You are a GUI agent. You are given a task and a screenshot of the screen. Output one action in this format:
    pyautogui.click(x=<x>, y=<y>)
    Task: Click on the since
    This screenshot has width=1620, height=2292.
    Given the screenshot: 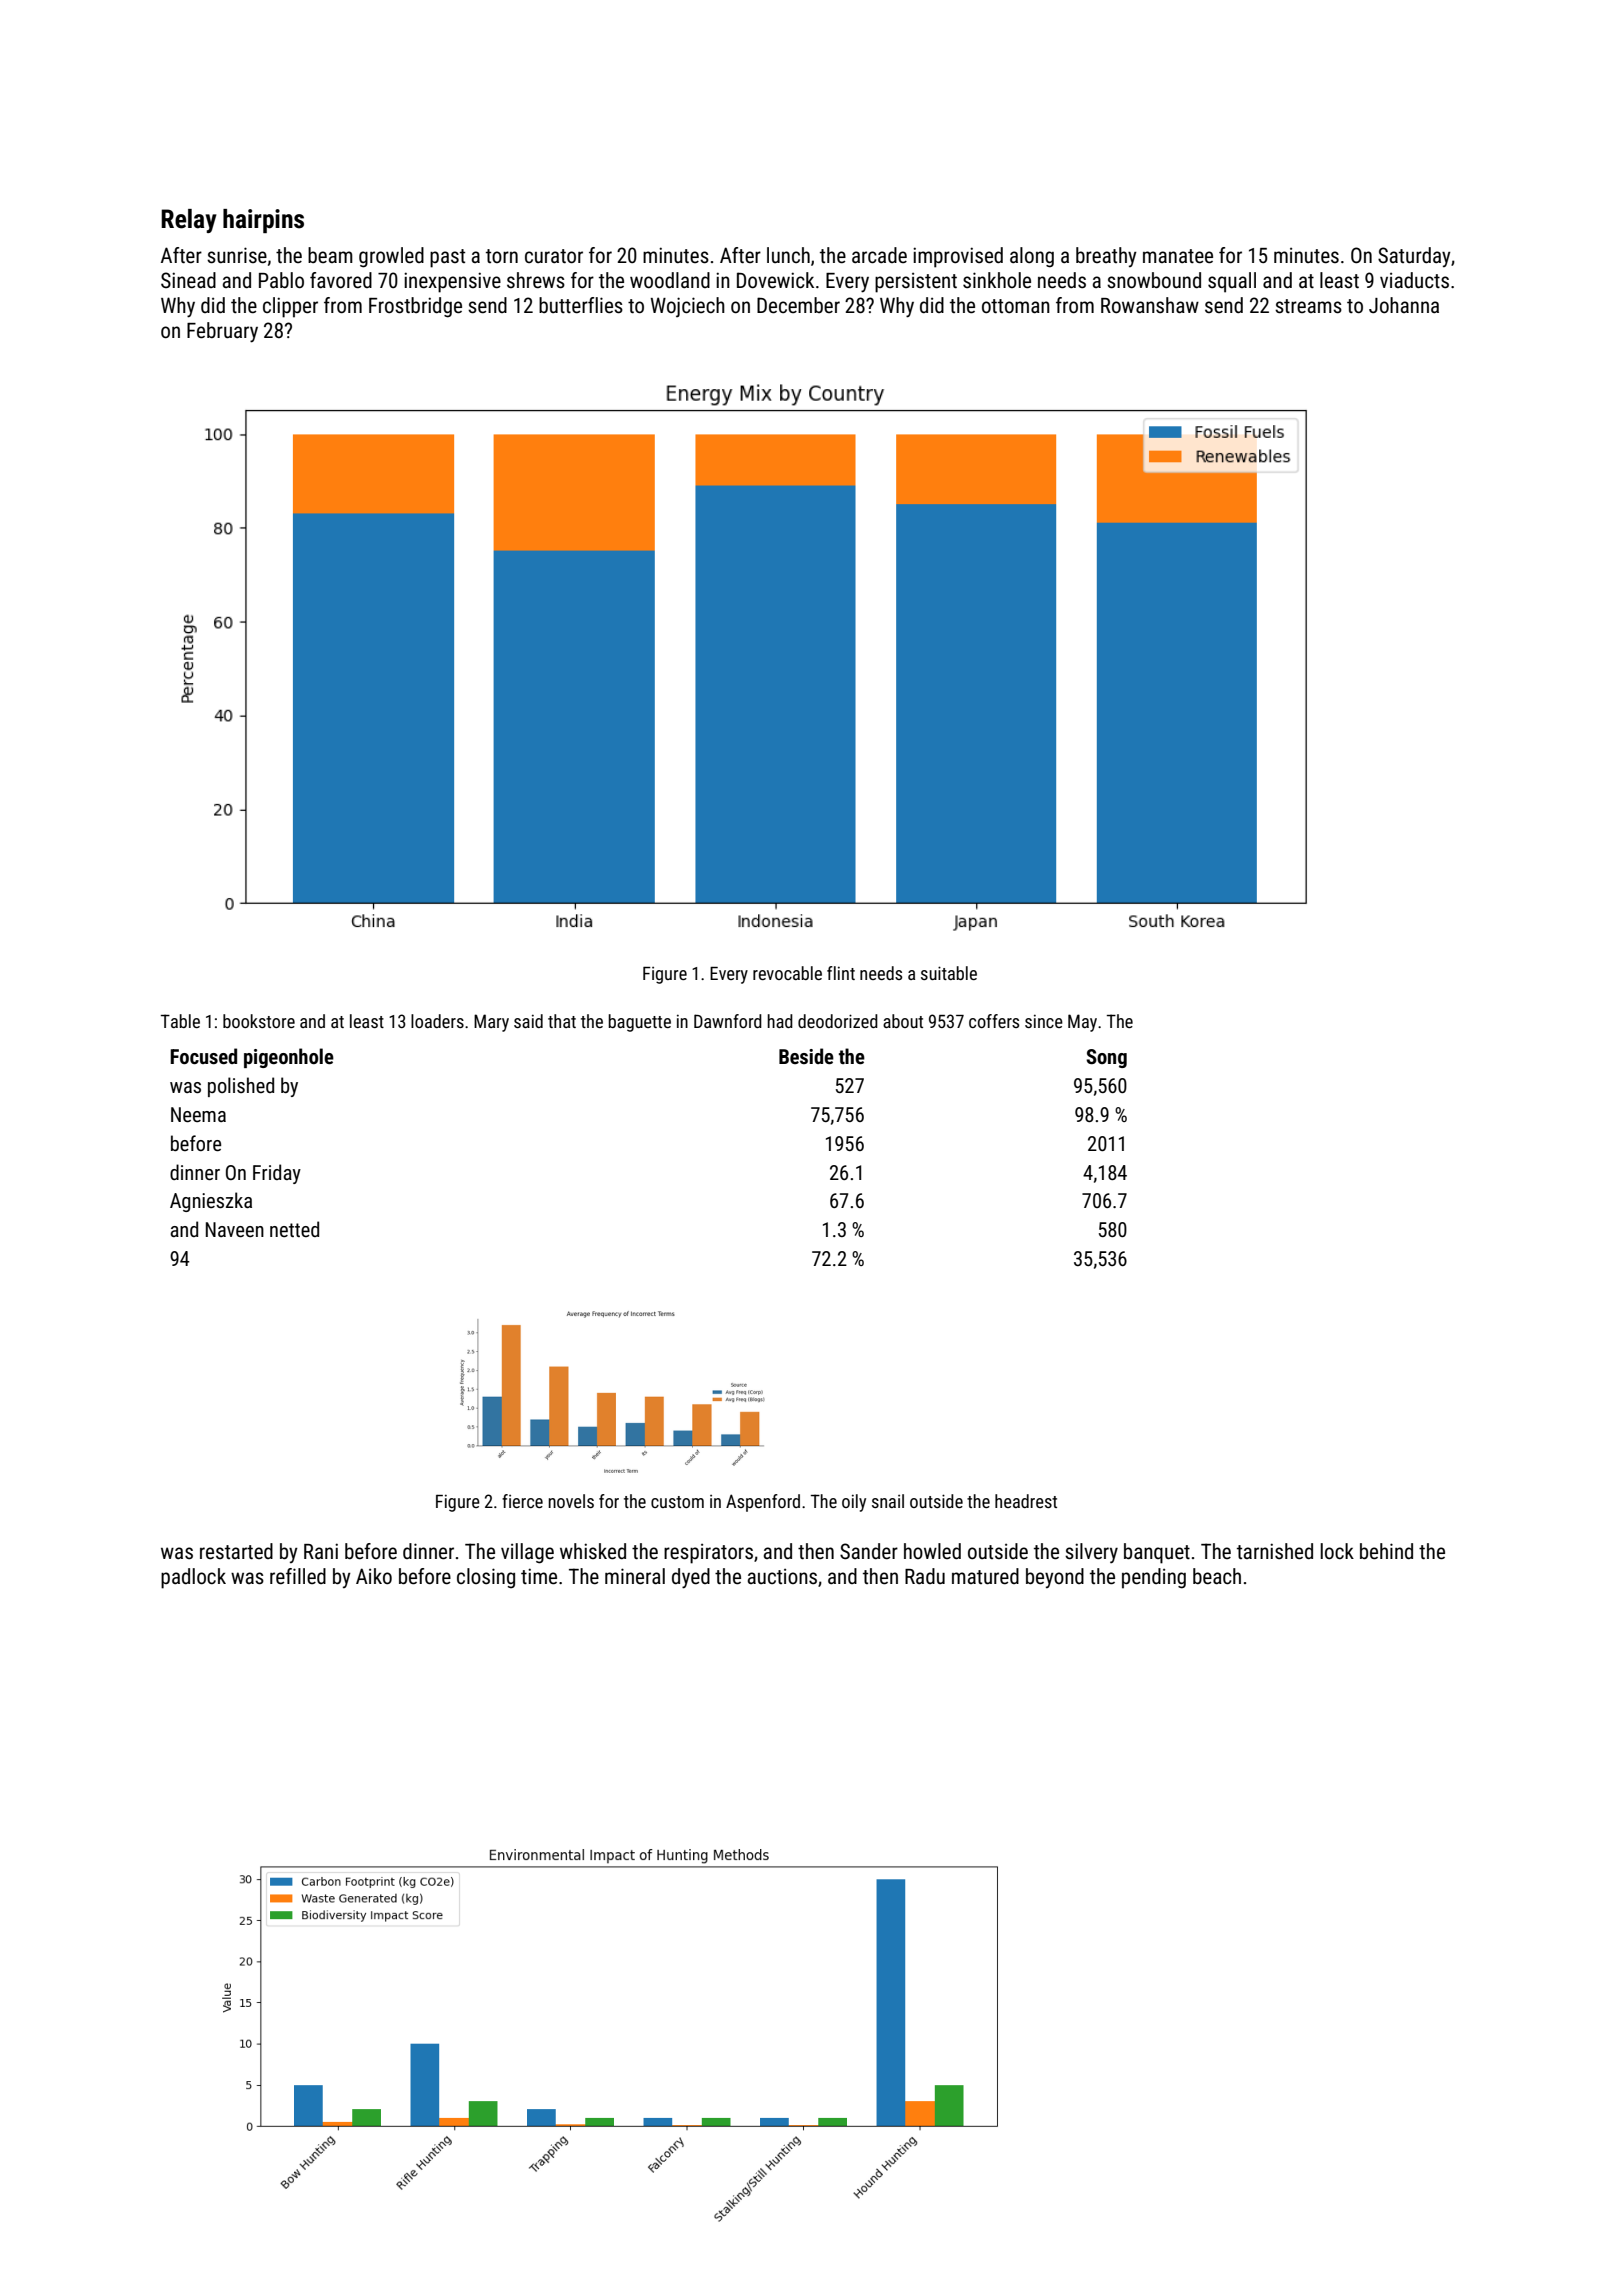 What is the action you would take?
    pyautogui.click(x=1044, y=1021)
